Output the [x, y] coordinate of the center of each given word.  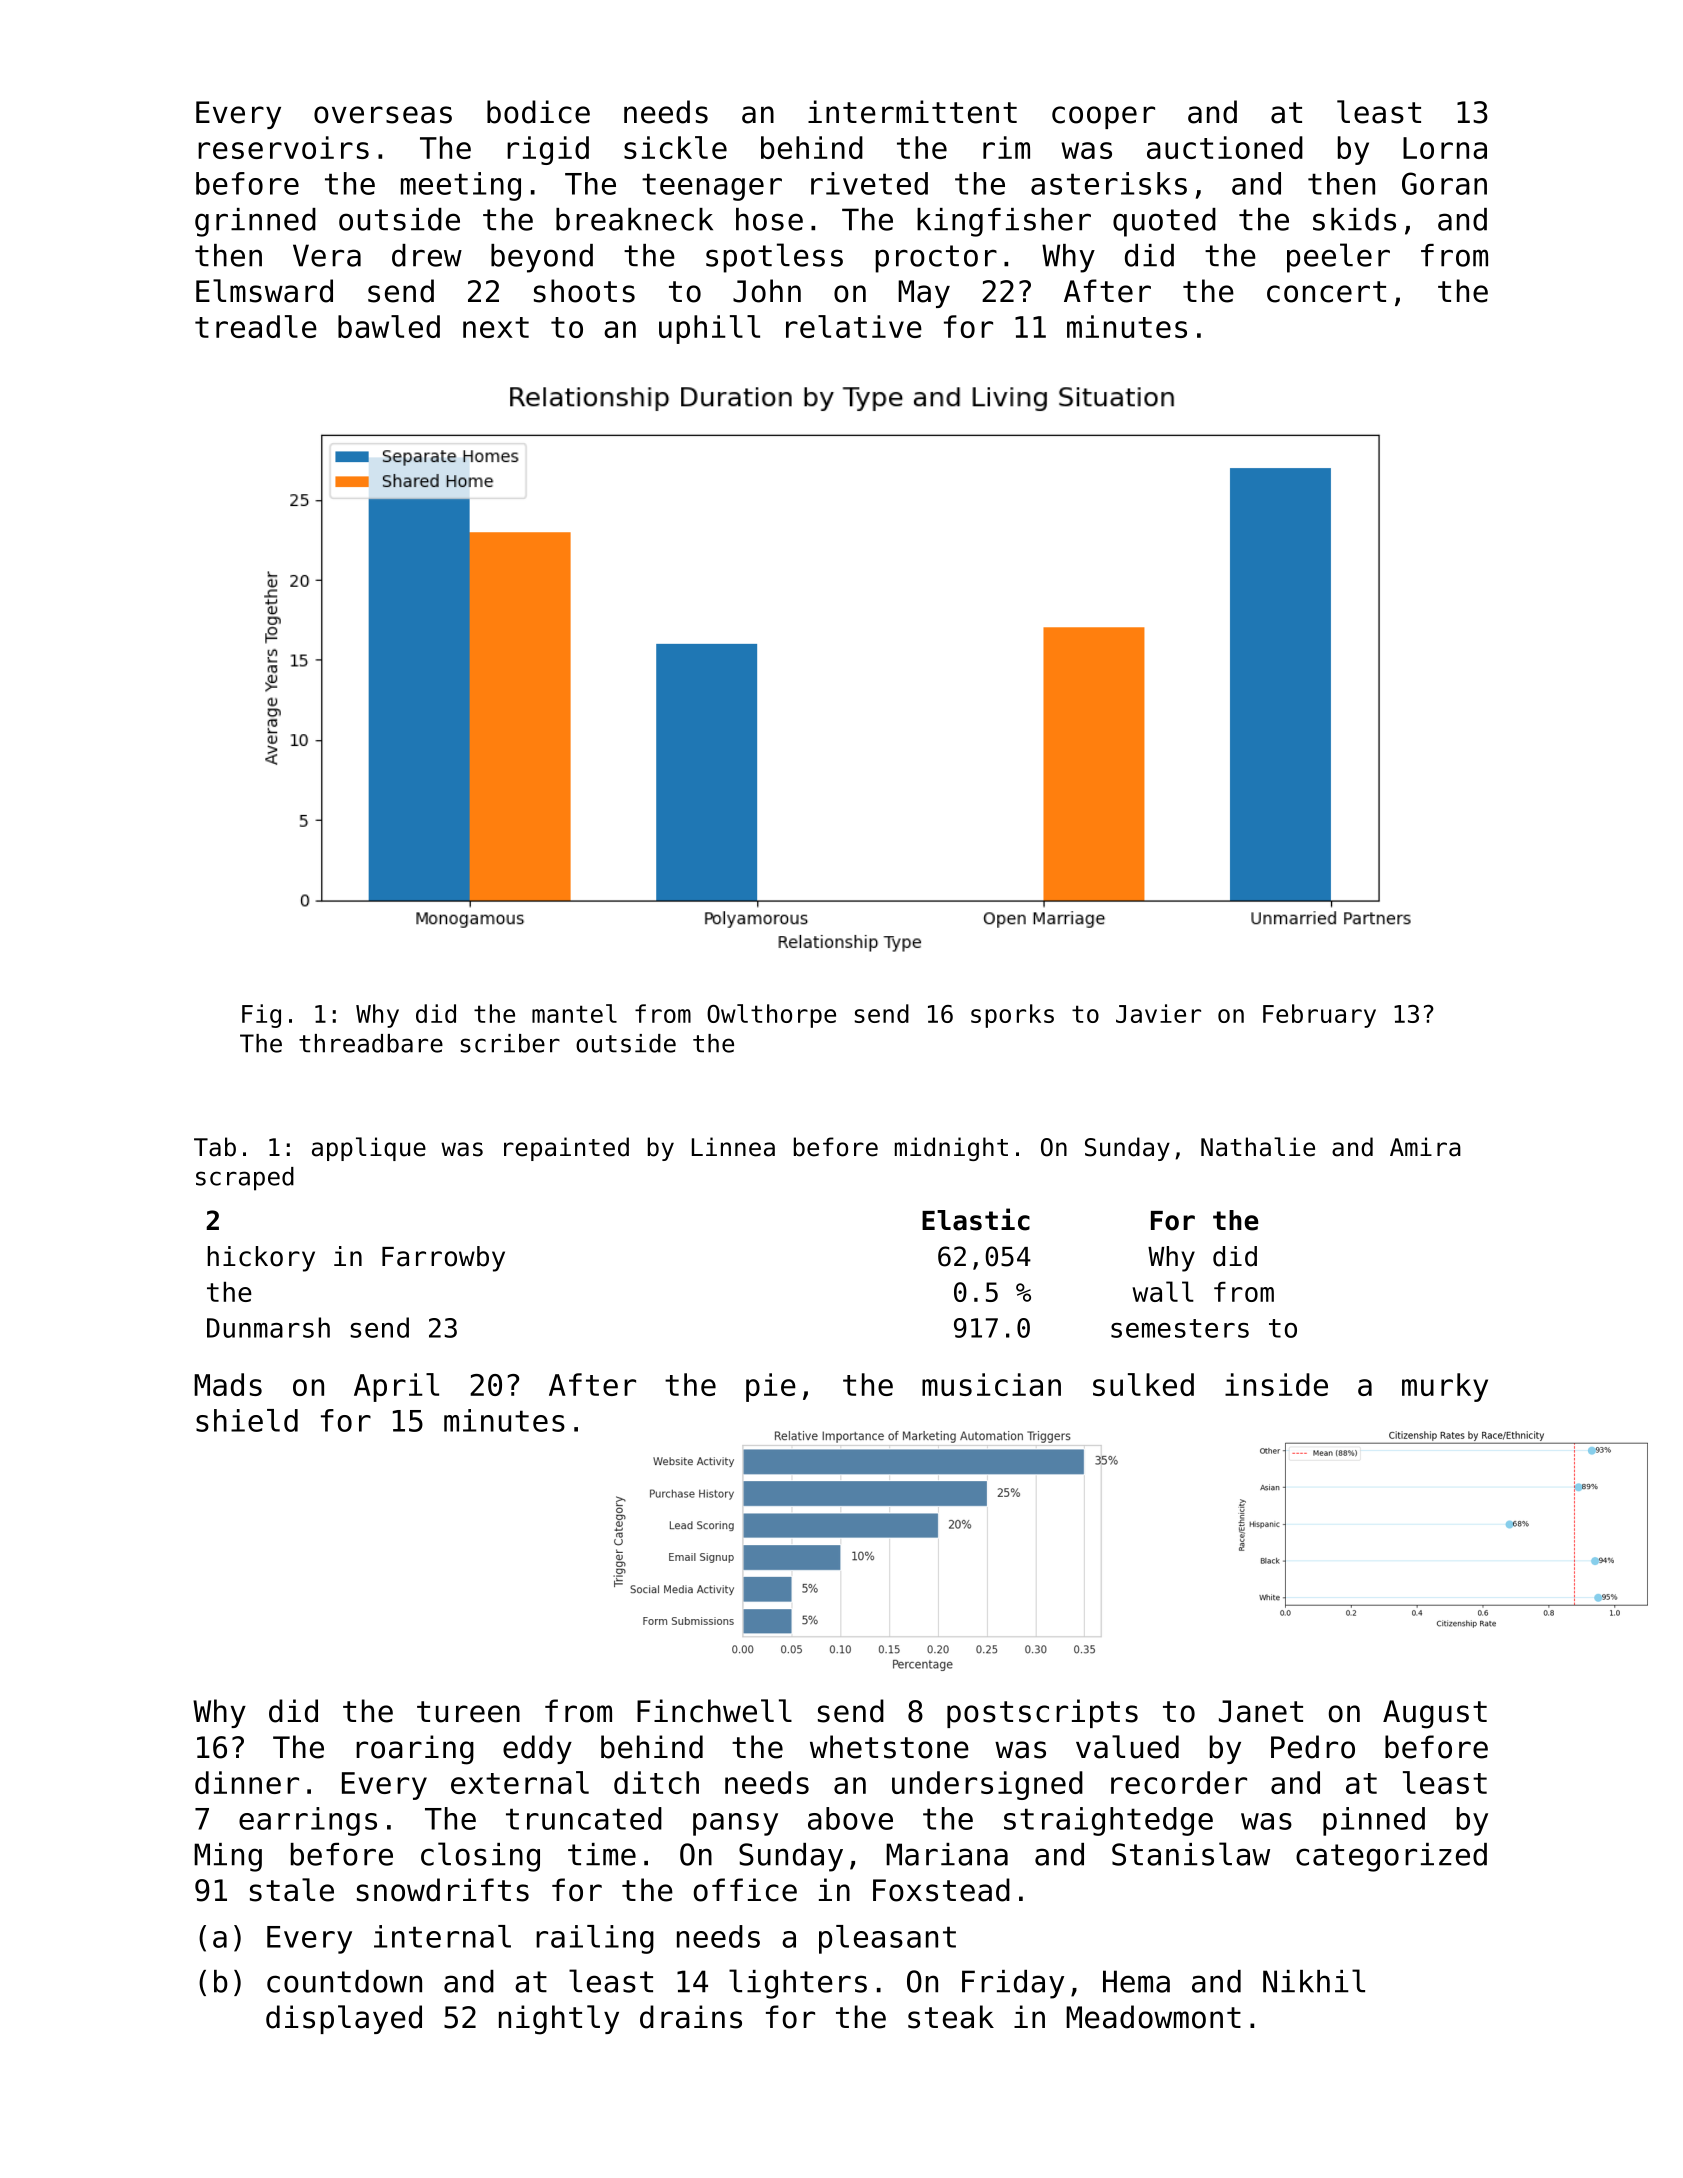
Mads [228, 1384]
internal [442, 1936]
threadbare [371, 1043]
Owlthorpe [771, 1016]
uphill [709, 329]
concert [1326, 292]
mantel [574, 1013]
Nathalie [1258, 1147]
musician [991, 1384]
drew [427, 255]
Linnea [733, 1147]
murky [1445, 1387]
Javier [1158, 1013]
